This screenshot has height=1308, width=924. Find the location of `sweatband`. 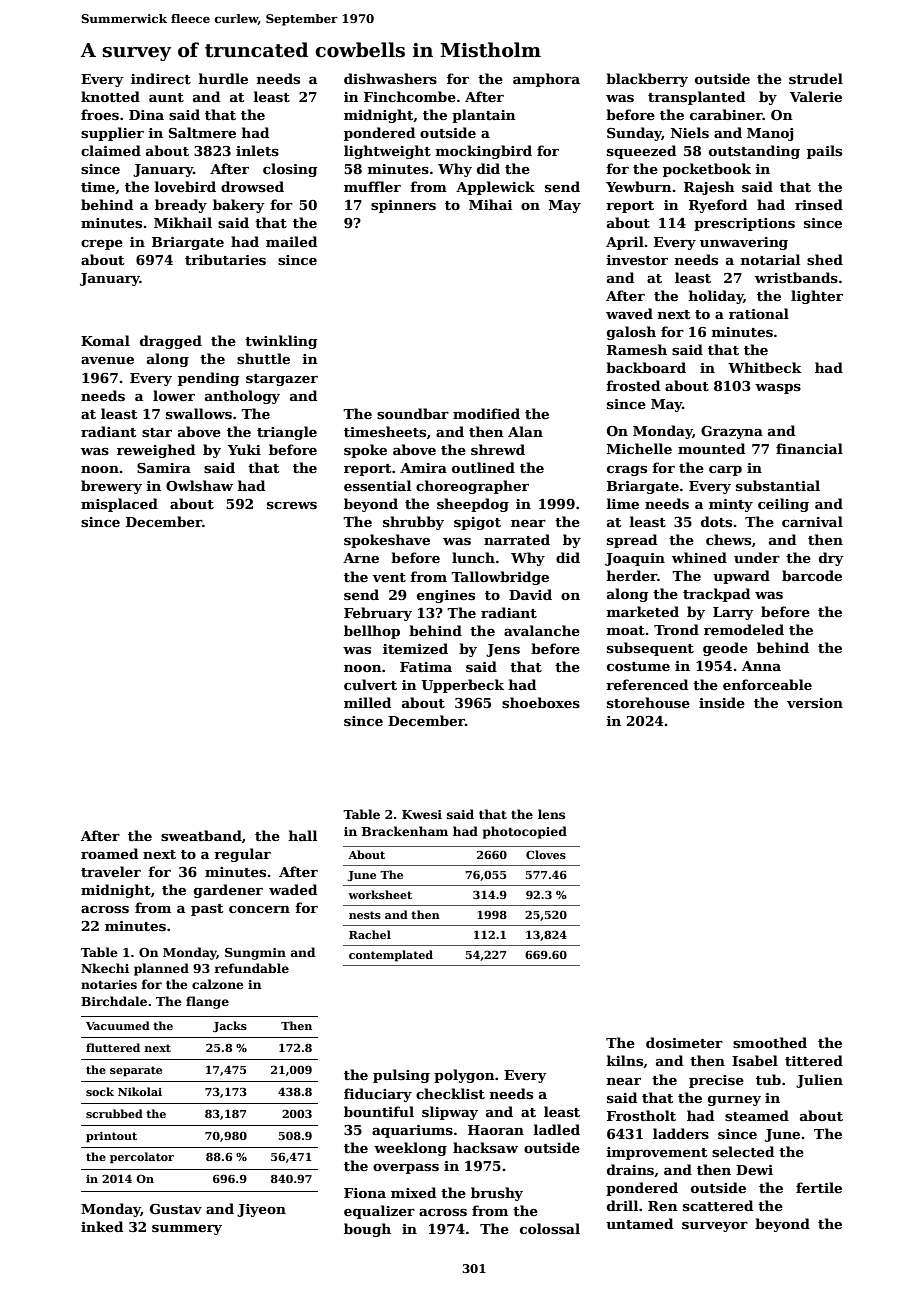

sweatband is located at coordinates (201, 835).
